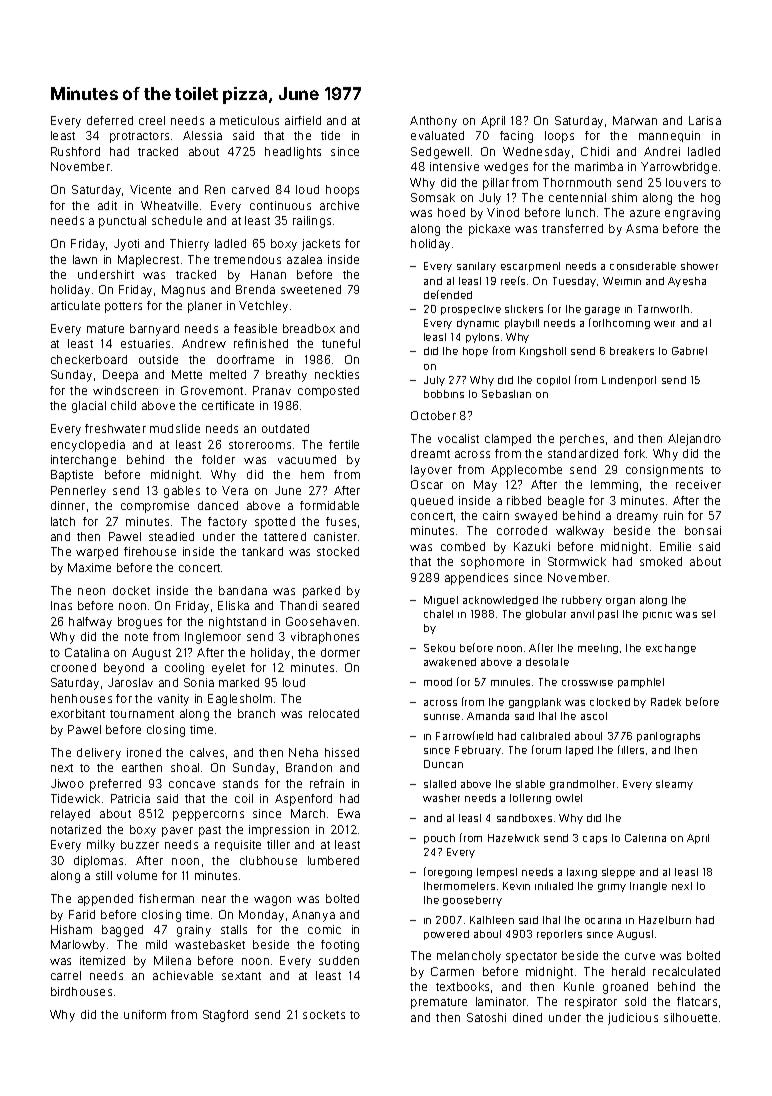  What do you see at coordinates (240, 700) in the screenshot?
I see `Eaglesholm` at bounding box center [240, 700].
